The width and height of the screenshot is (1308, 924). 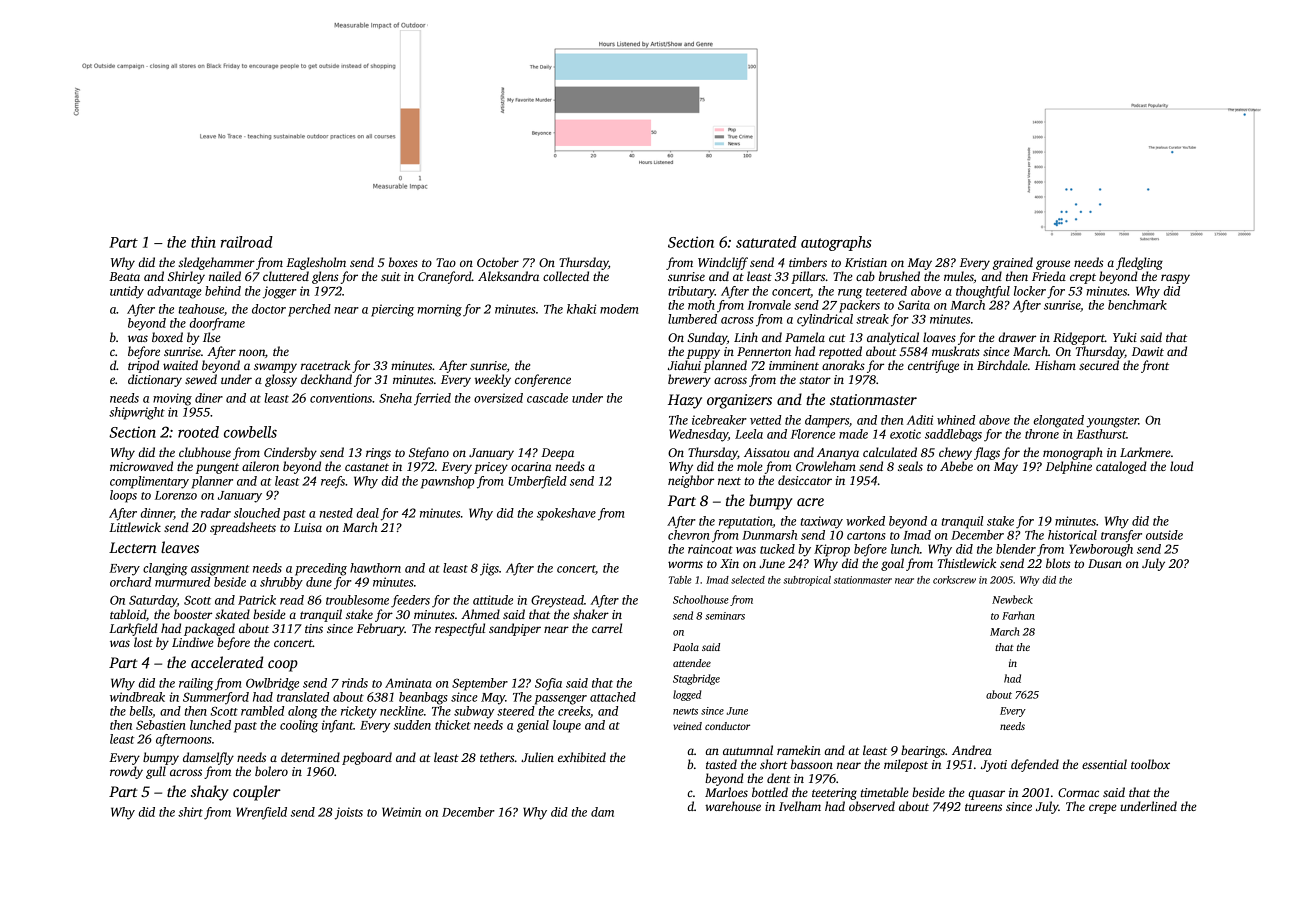 What do you see at coordinates (133, 547) in the screenshot?
I see `Lectern` at bounding box center [133, 547].
